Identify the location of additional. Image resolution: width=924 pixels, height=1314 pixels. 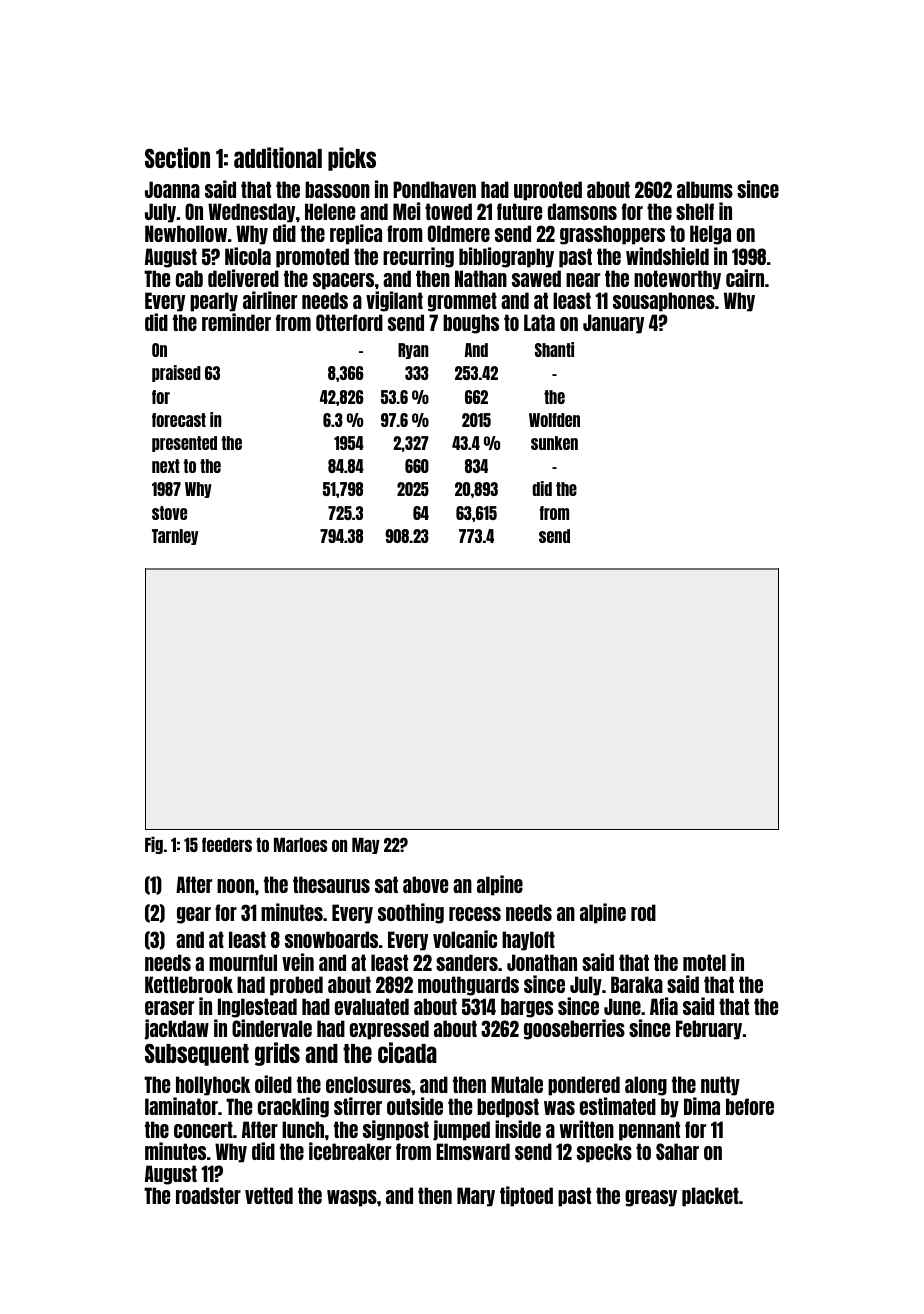
(278, 157).
